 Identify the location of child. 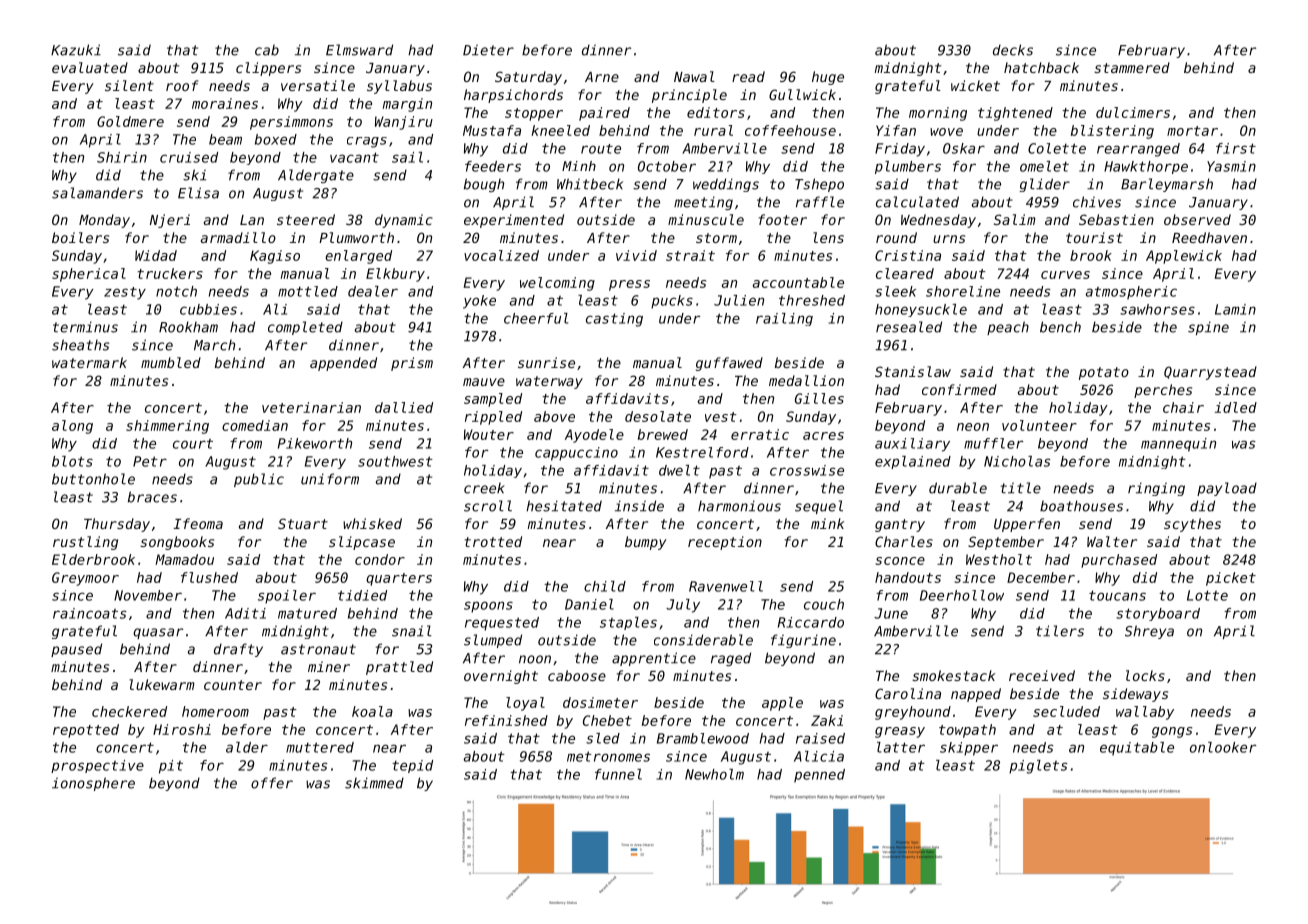
(605, 586).
